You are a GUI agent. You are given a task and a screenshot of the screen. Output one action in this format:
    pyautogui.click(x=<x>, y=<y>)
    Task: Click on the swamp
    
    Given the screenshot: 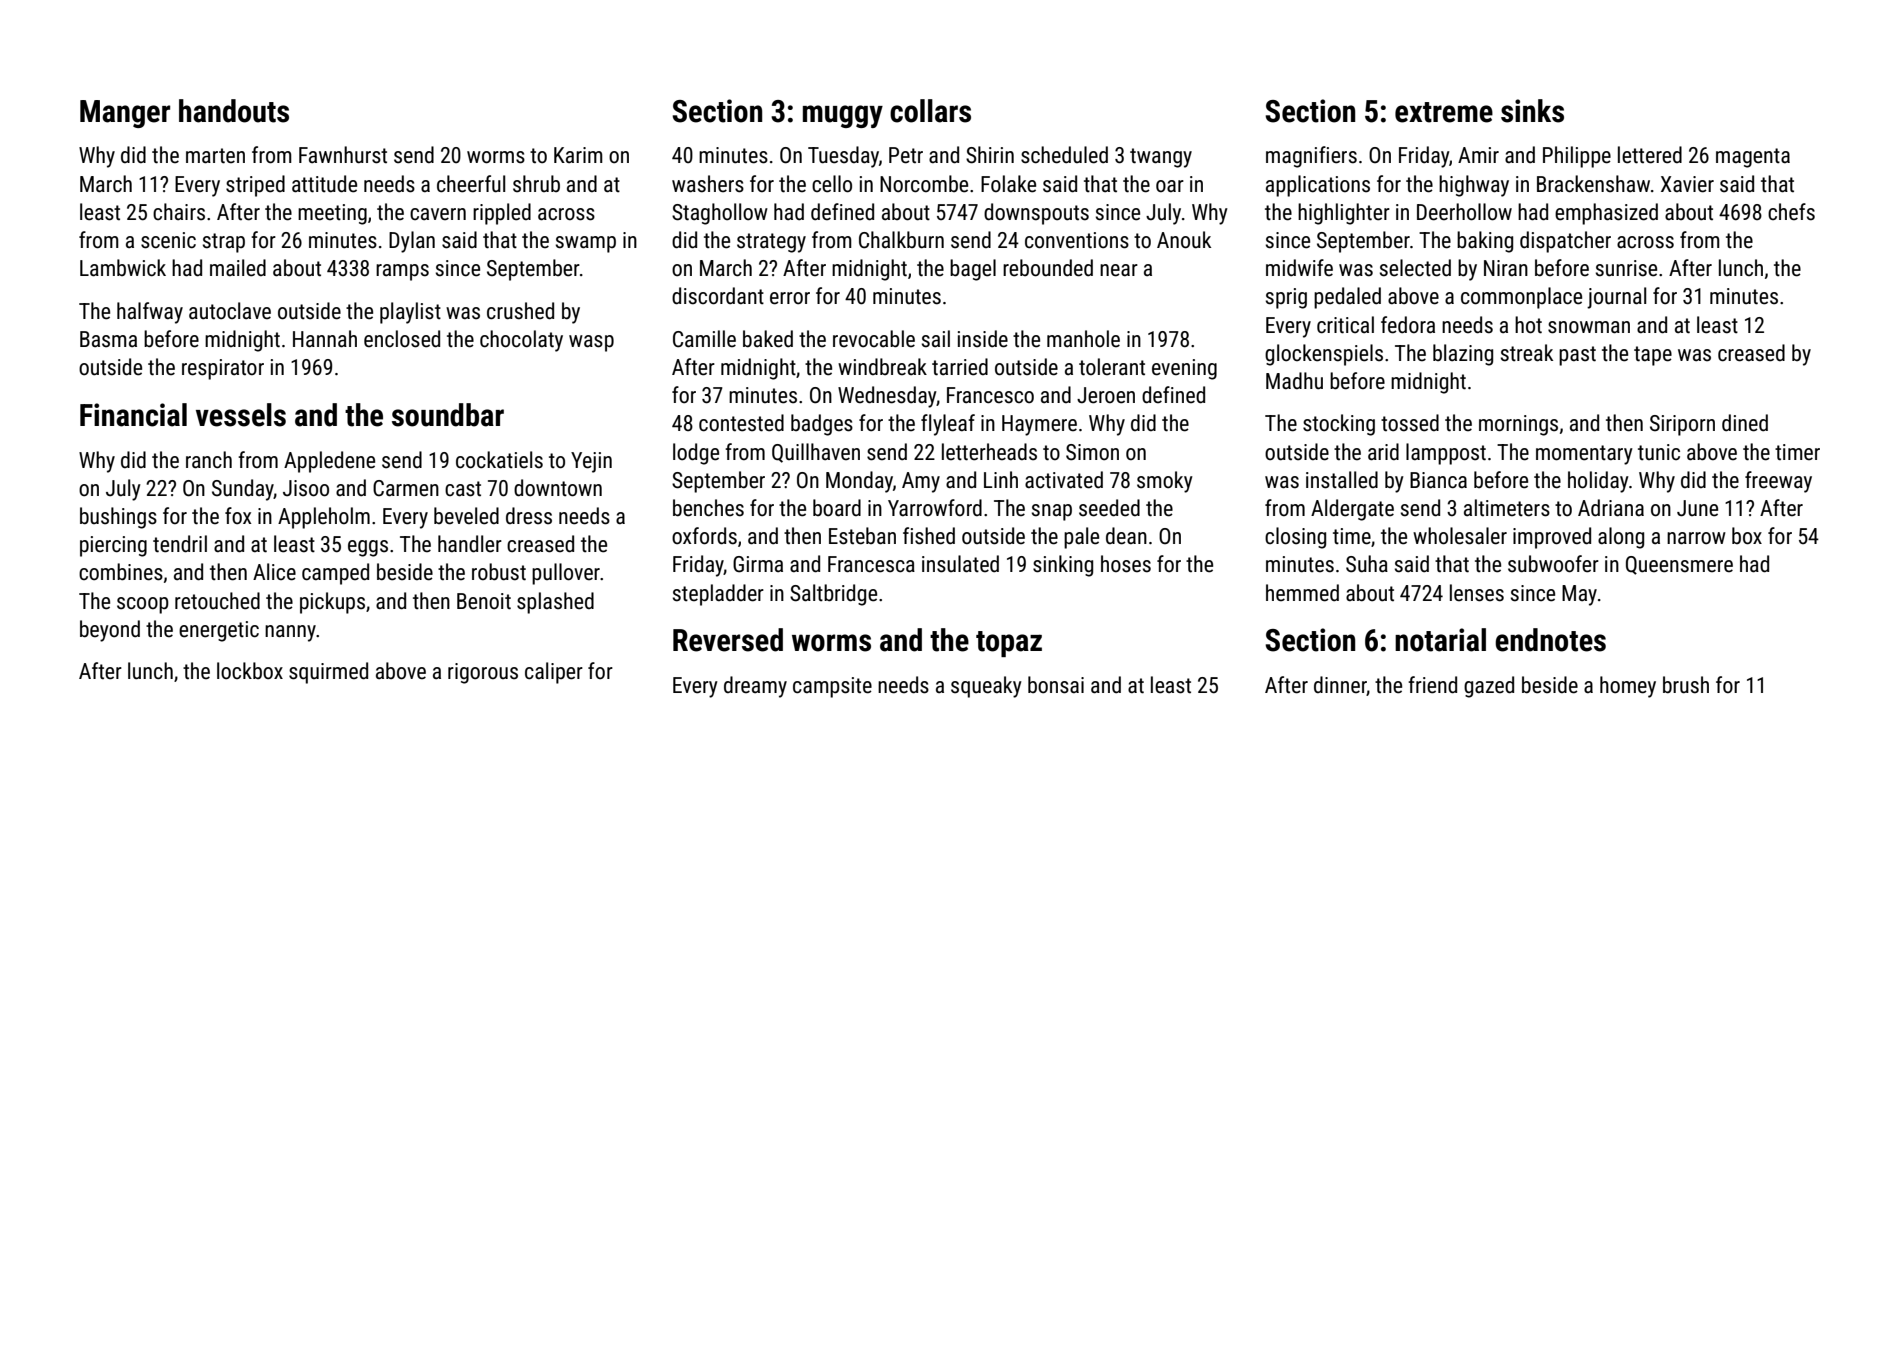 What is the action you would take?
    pyautogui.click(x=586, y=244)
